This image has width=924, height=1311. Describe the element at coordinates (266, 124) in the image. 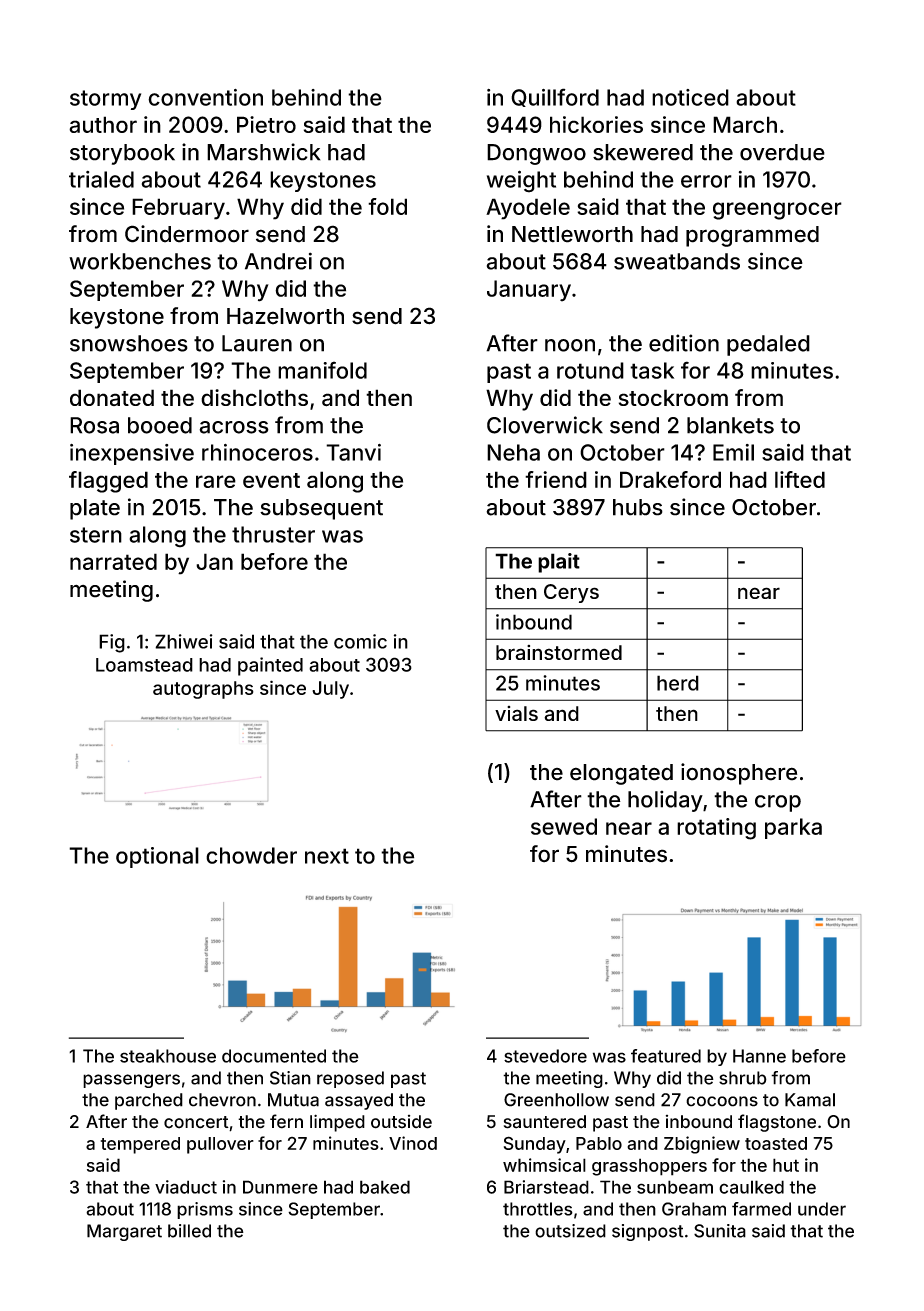

I see `Pietro` at that location.
